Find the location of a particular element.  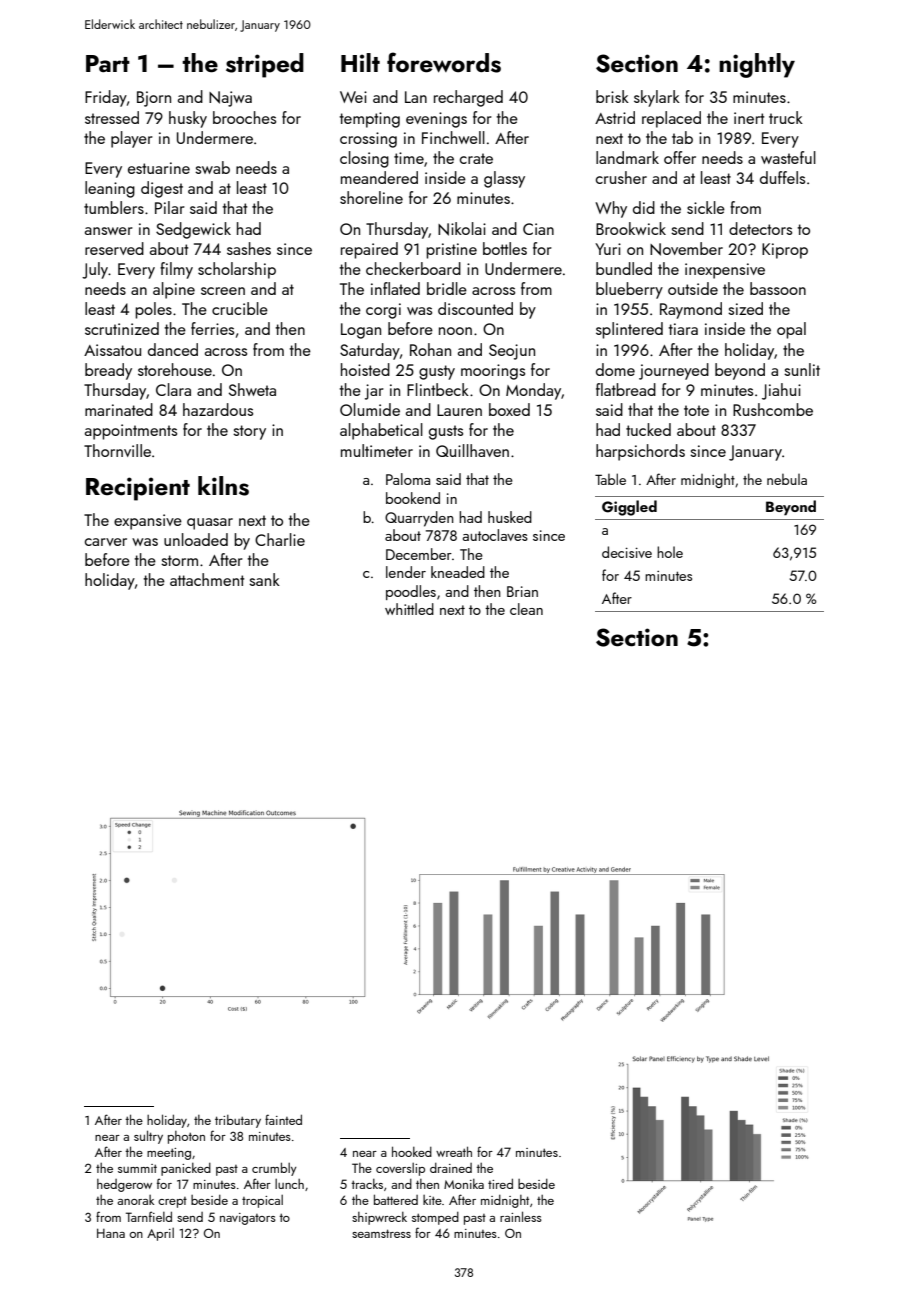

hole is located at coordinates (670, 552).
